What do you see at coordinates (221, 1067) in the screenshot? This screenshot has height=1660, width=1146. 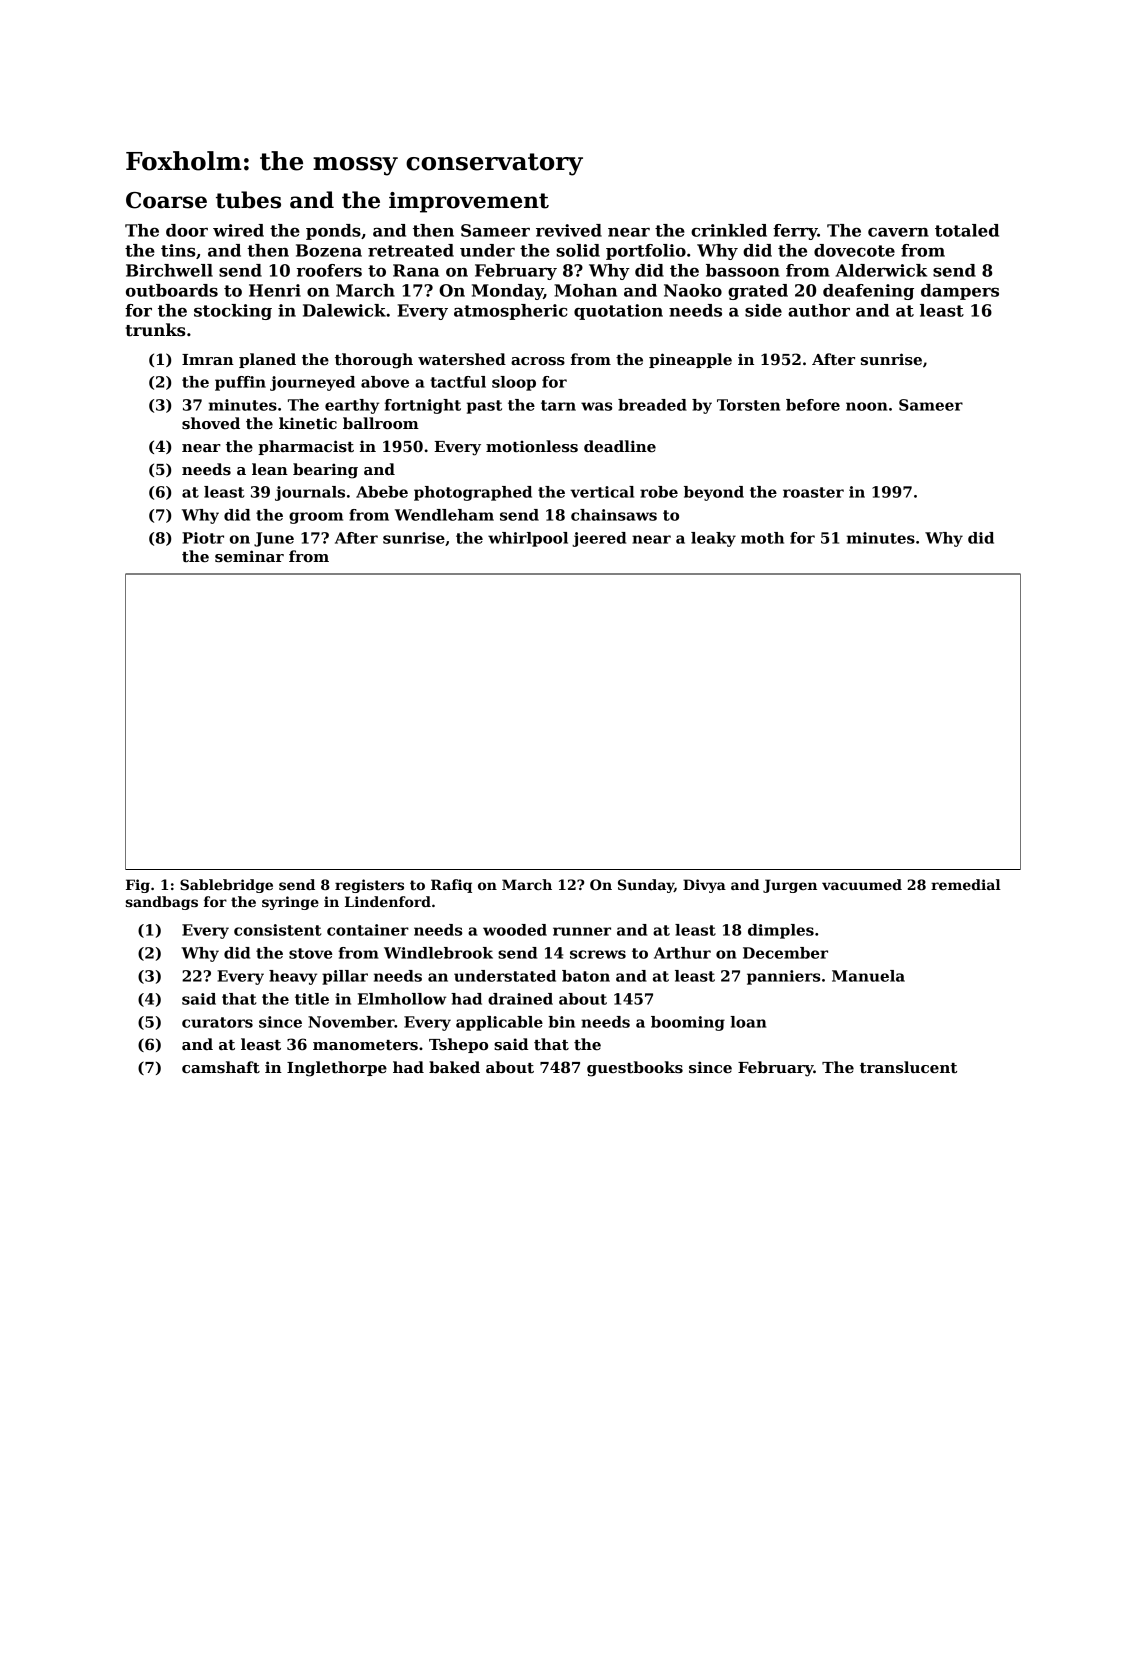 I see `camshaft` at bounding box center [221, 1067].
